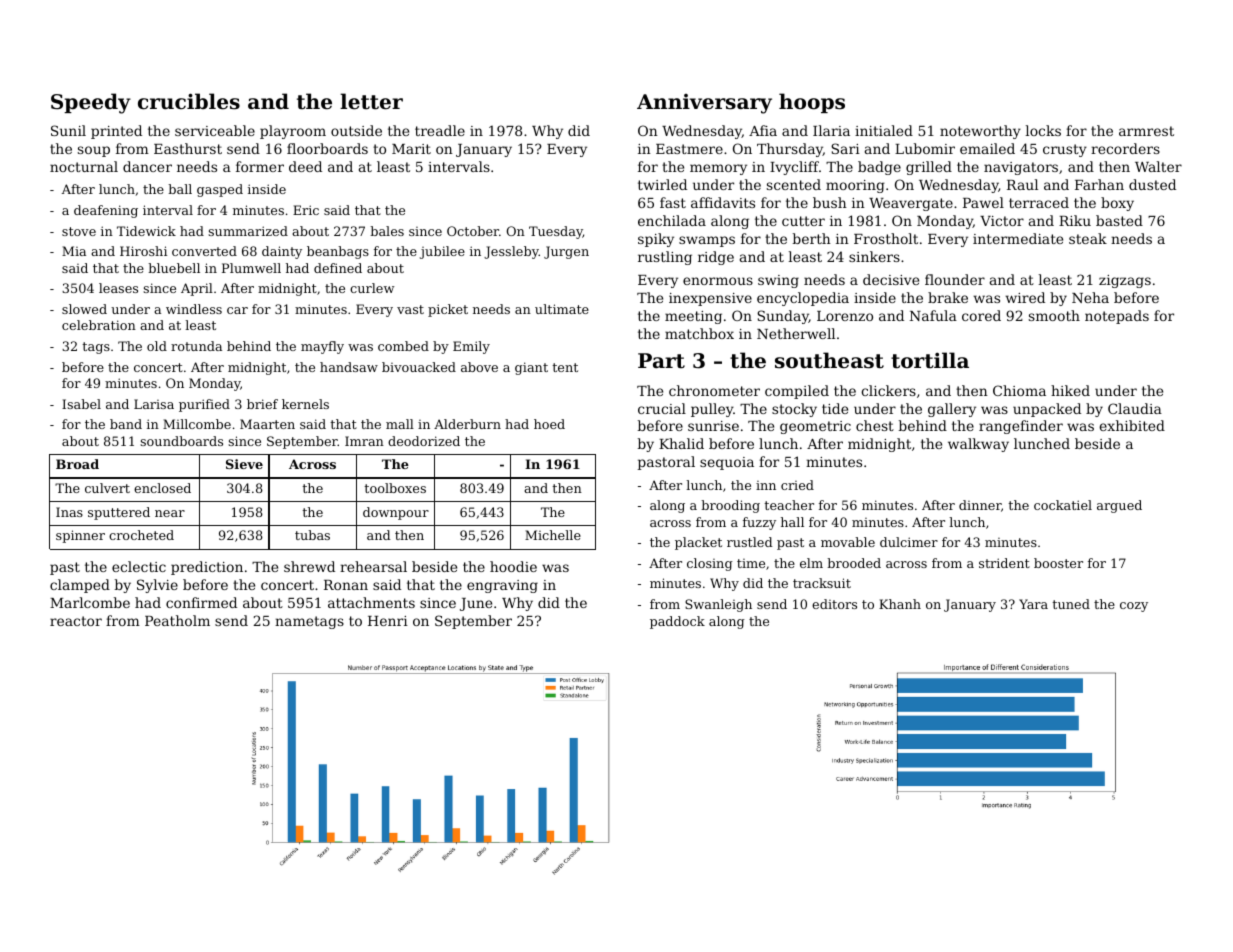 The image size is (1233, 952). Describe the element at coordinates (157, 346) in the page. I see `old` at that location.
